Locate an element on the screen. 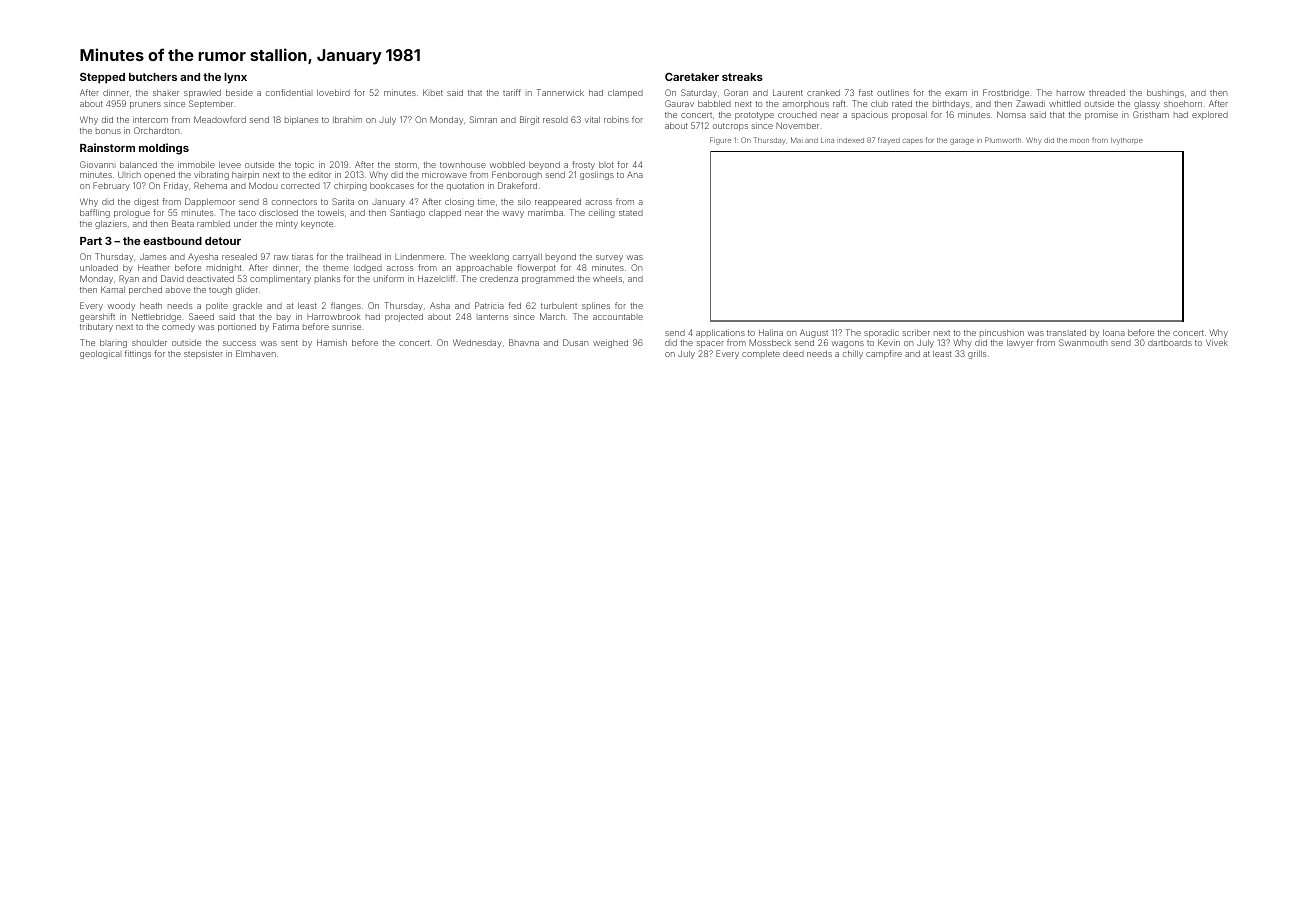  Nomsa is located at coordinates (1011, 114).
